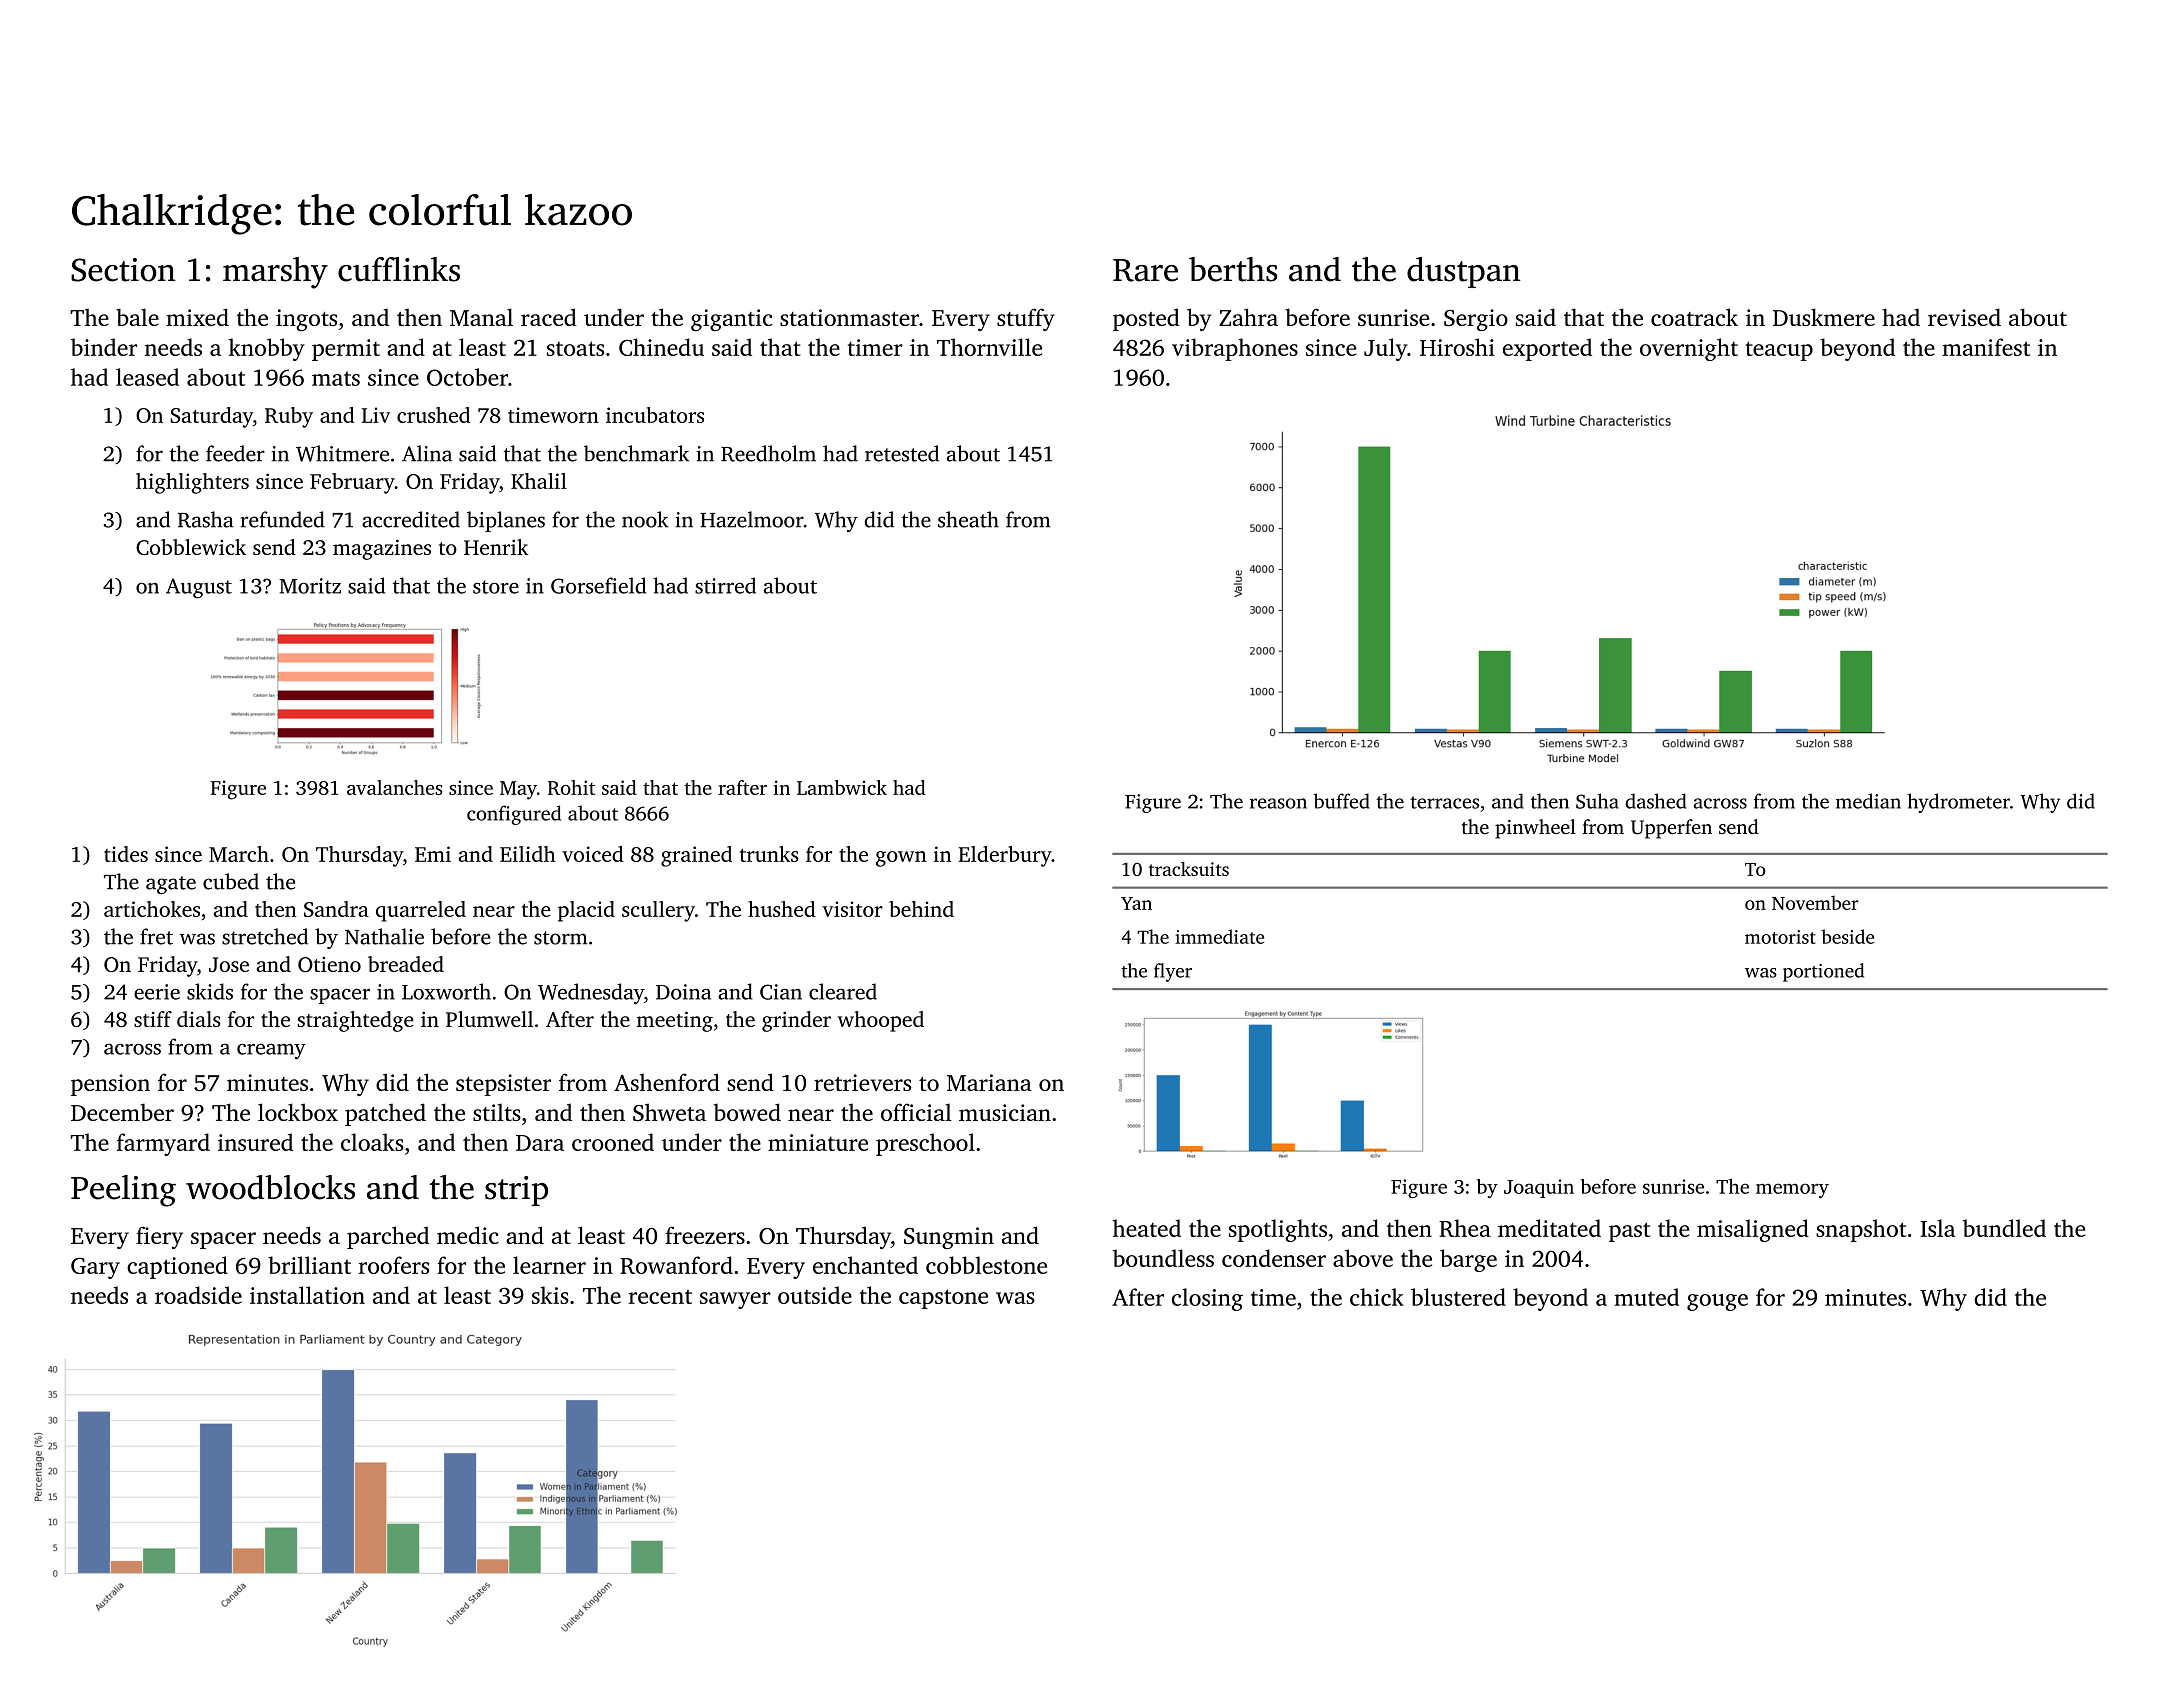 The image size is (2178, 1683). Describe the element at coordinates (1868, 801) in the screenshot. I see `median` at that location.
